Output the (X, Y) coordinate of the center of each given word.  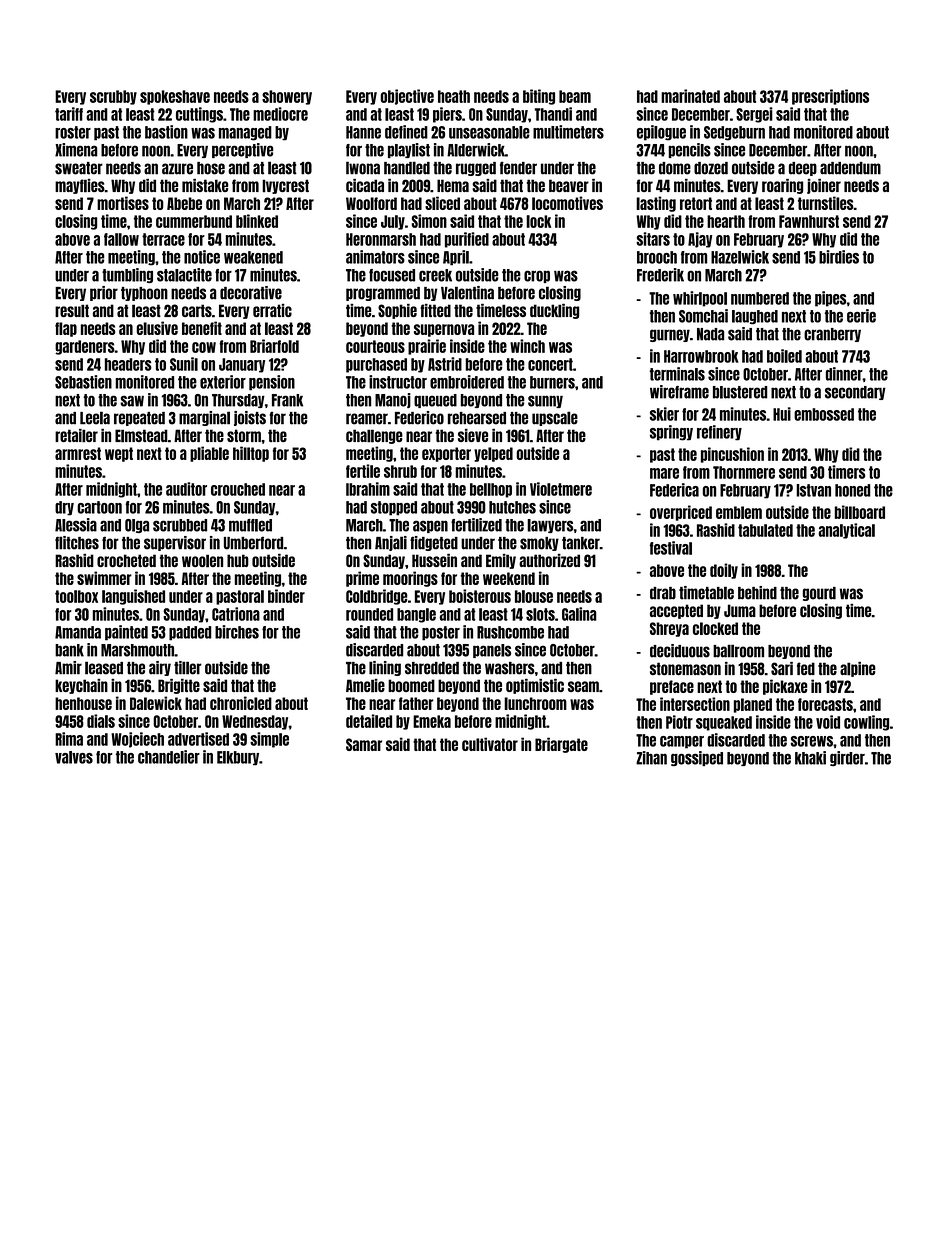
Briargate (561, 745)
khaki (810, 758)
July (393, 222)
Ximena (76, 150)
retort (696, 203)
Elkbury (238, 758)
